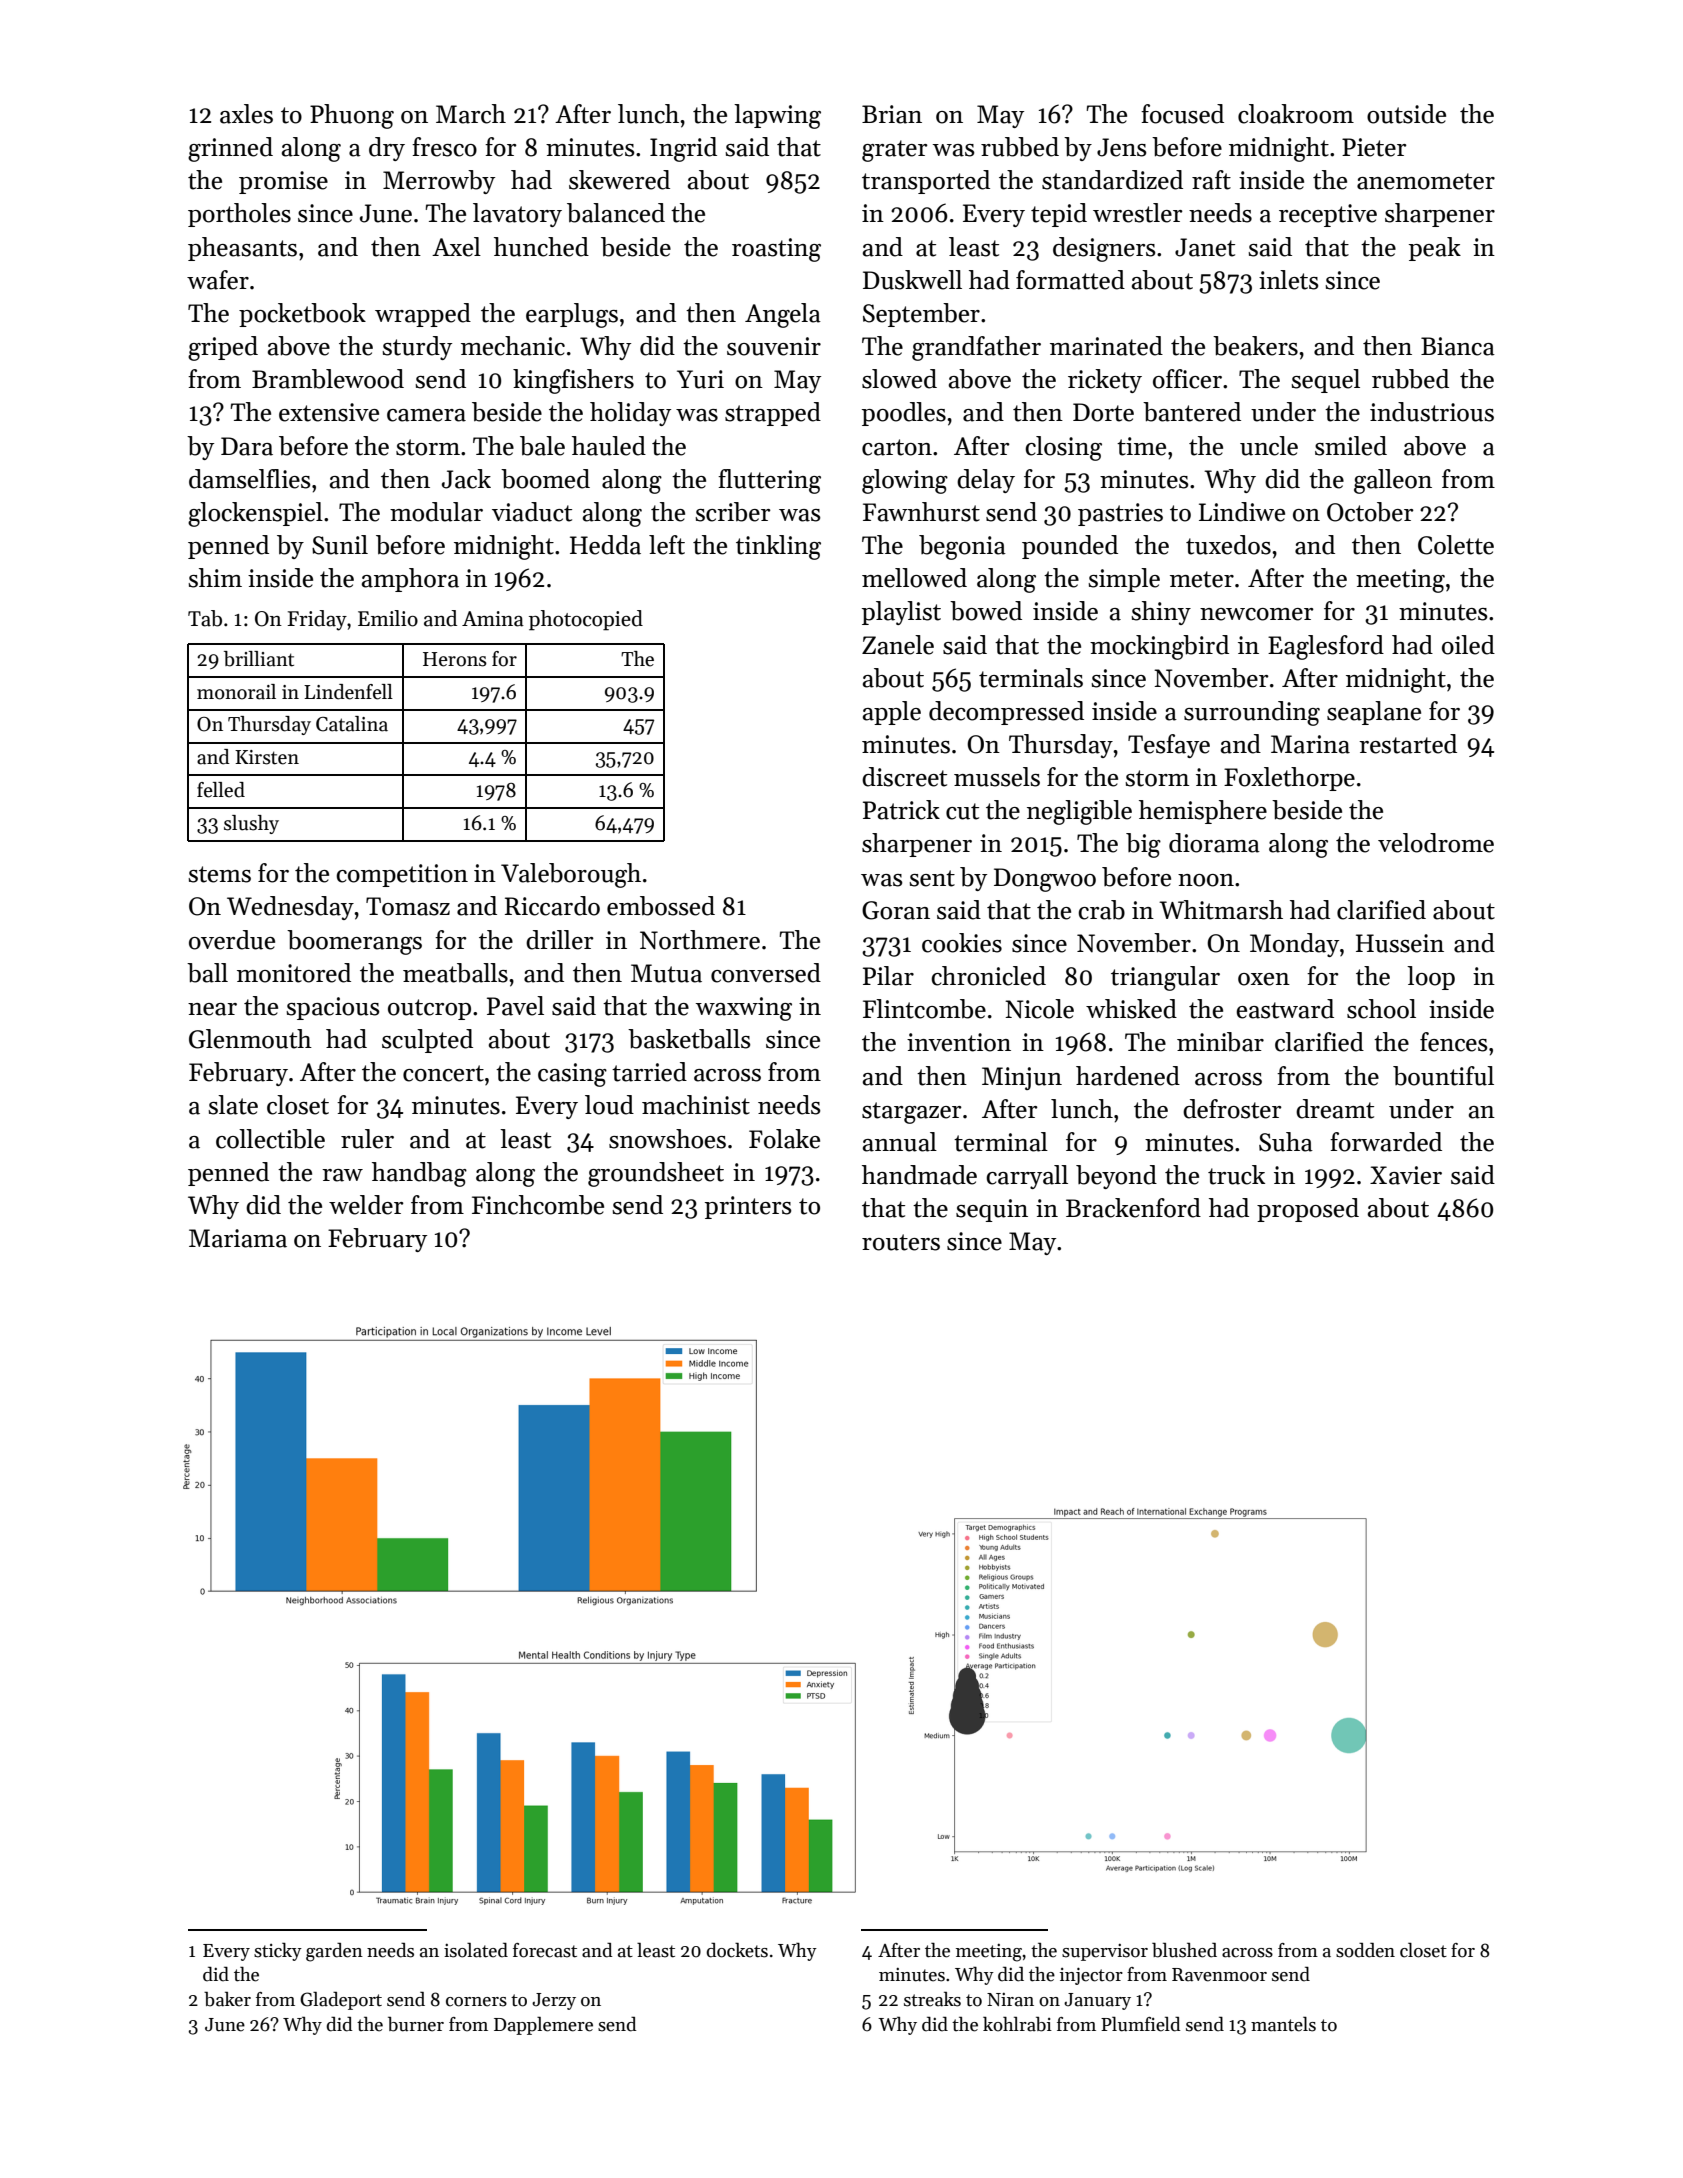 The image size is (1683, 2178). Describe the element at coordinates (649, 1072) in the page. I see `tarried` at that location.
